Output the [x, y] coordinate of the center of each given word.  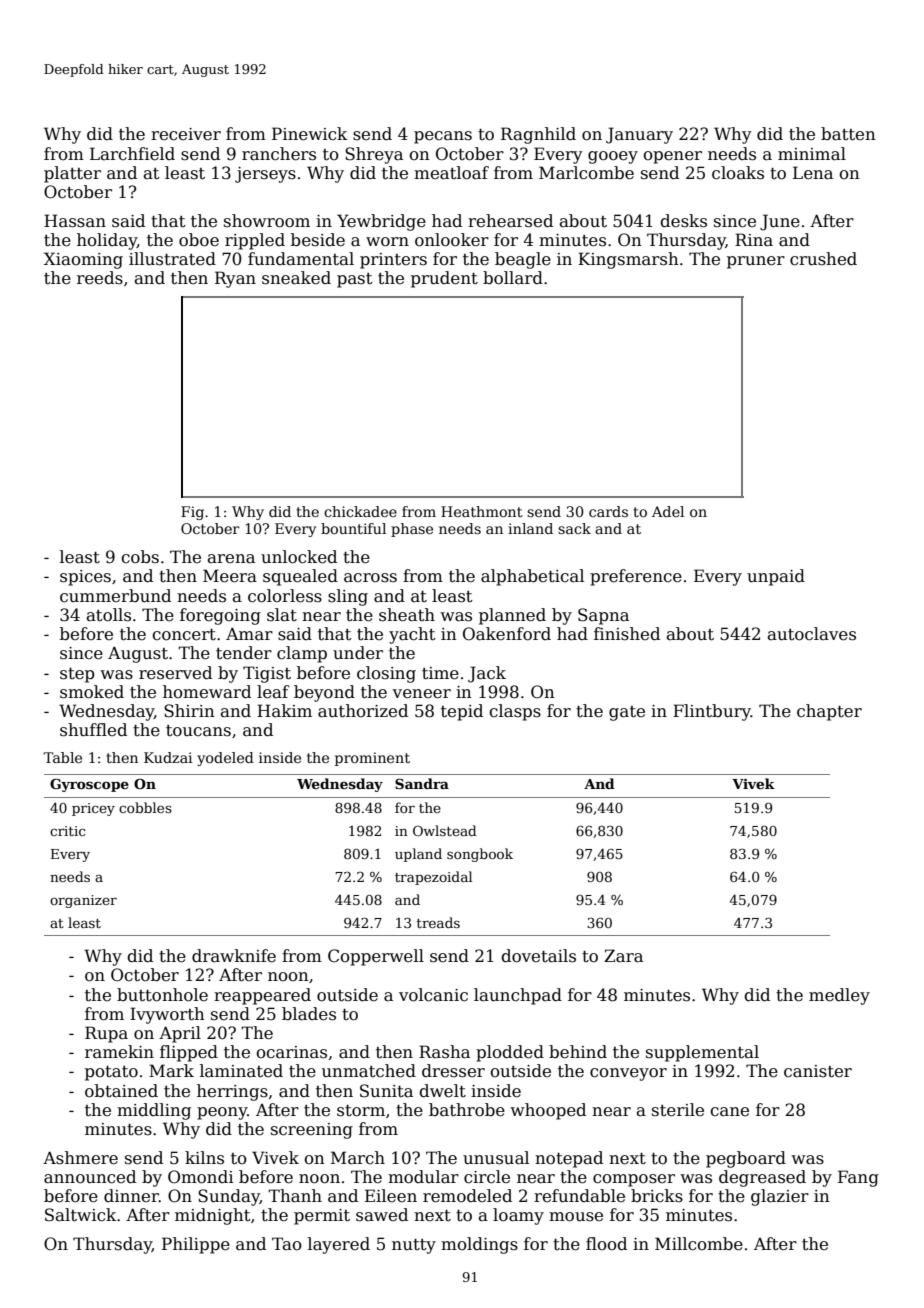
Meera [230, 576]
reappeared [262, 996]
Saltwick [80, 1215]
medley [839, 996]
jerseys [265, 175]
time [440, 673]
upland [418, 855]
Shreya [374, 155]
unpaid [776, 577]
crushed [823, 259]
